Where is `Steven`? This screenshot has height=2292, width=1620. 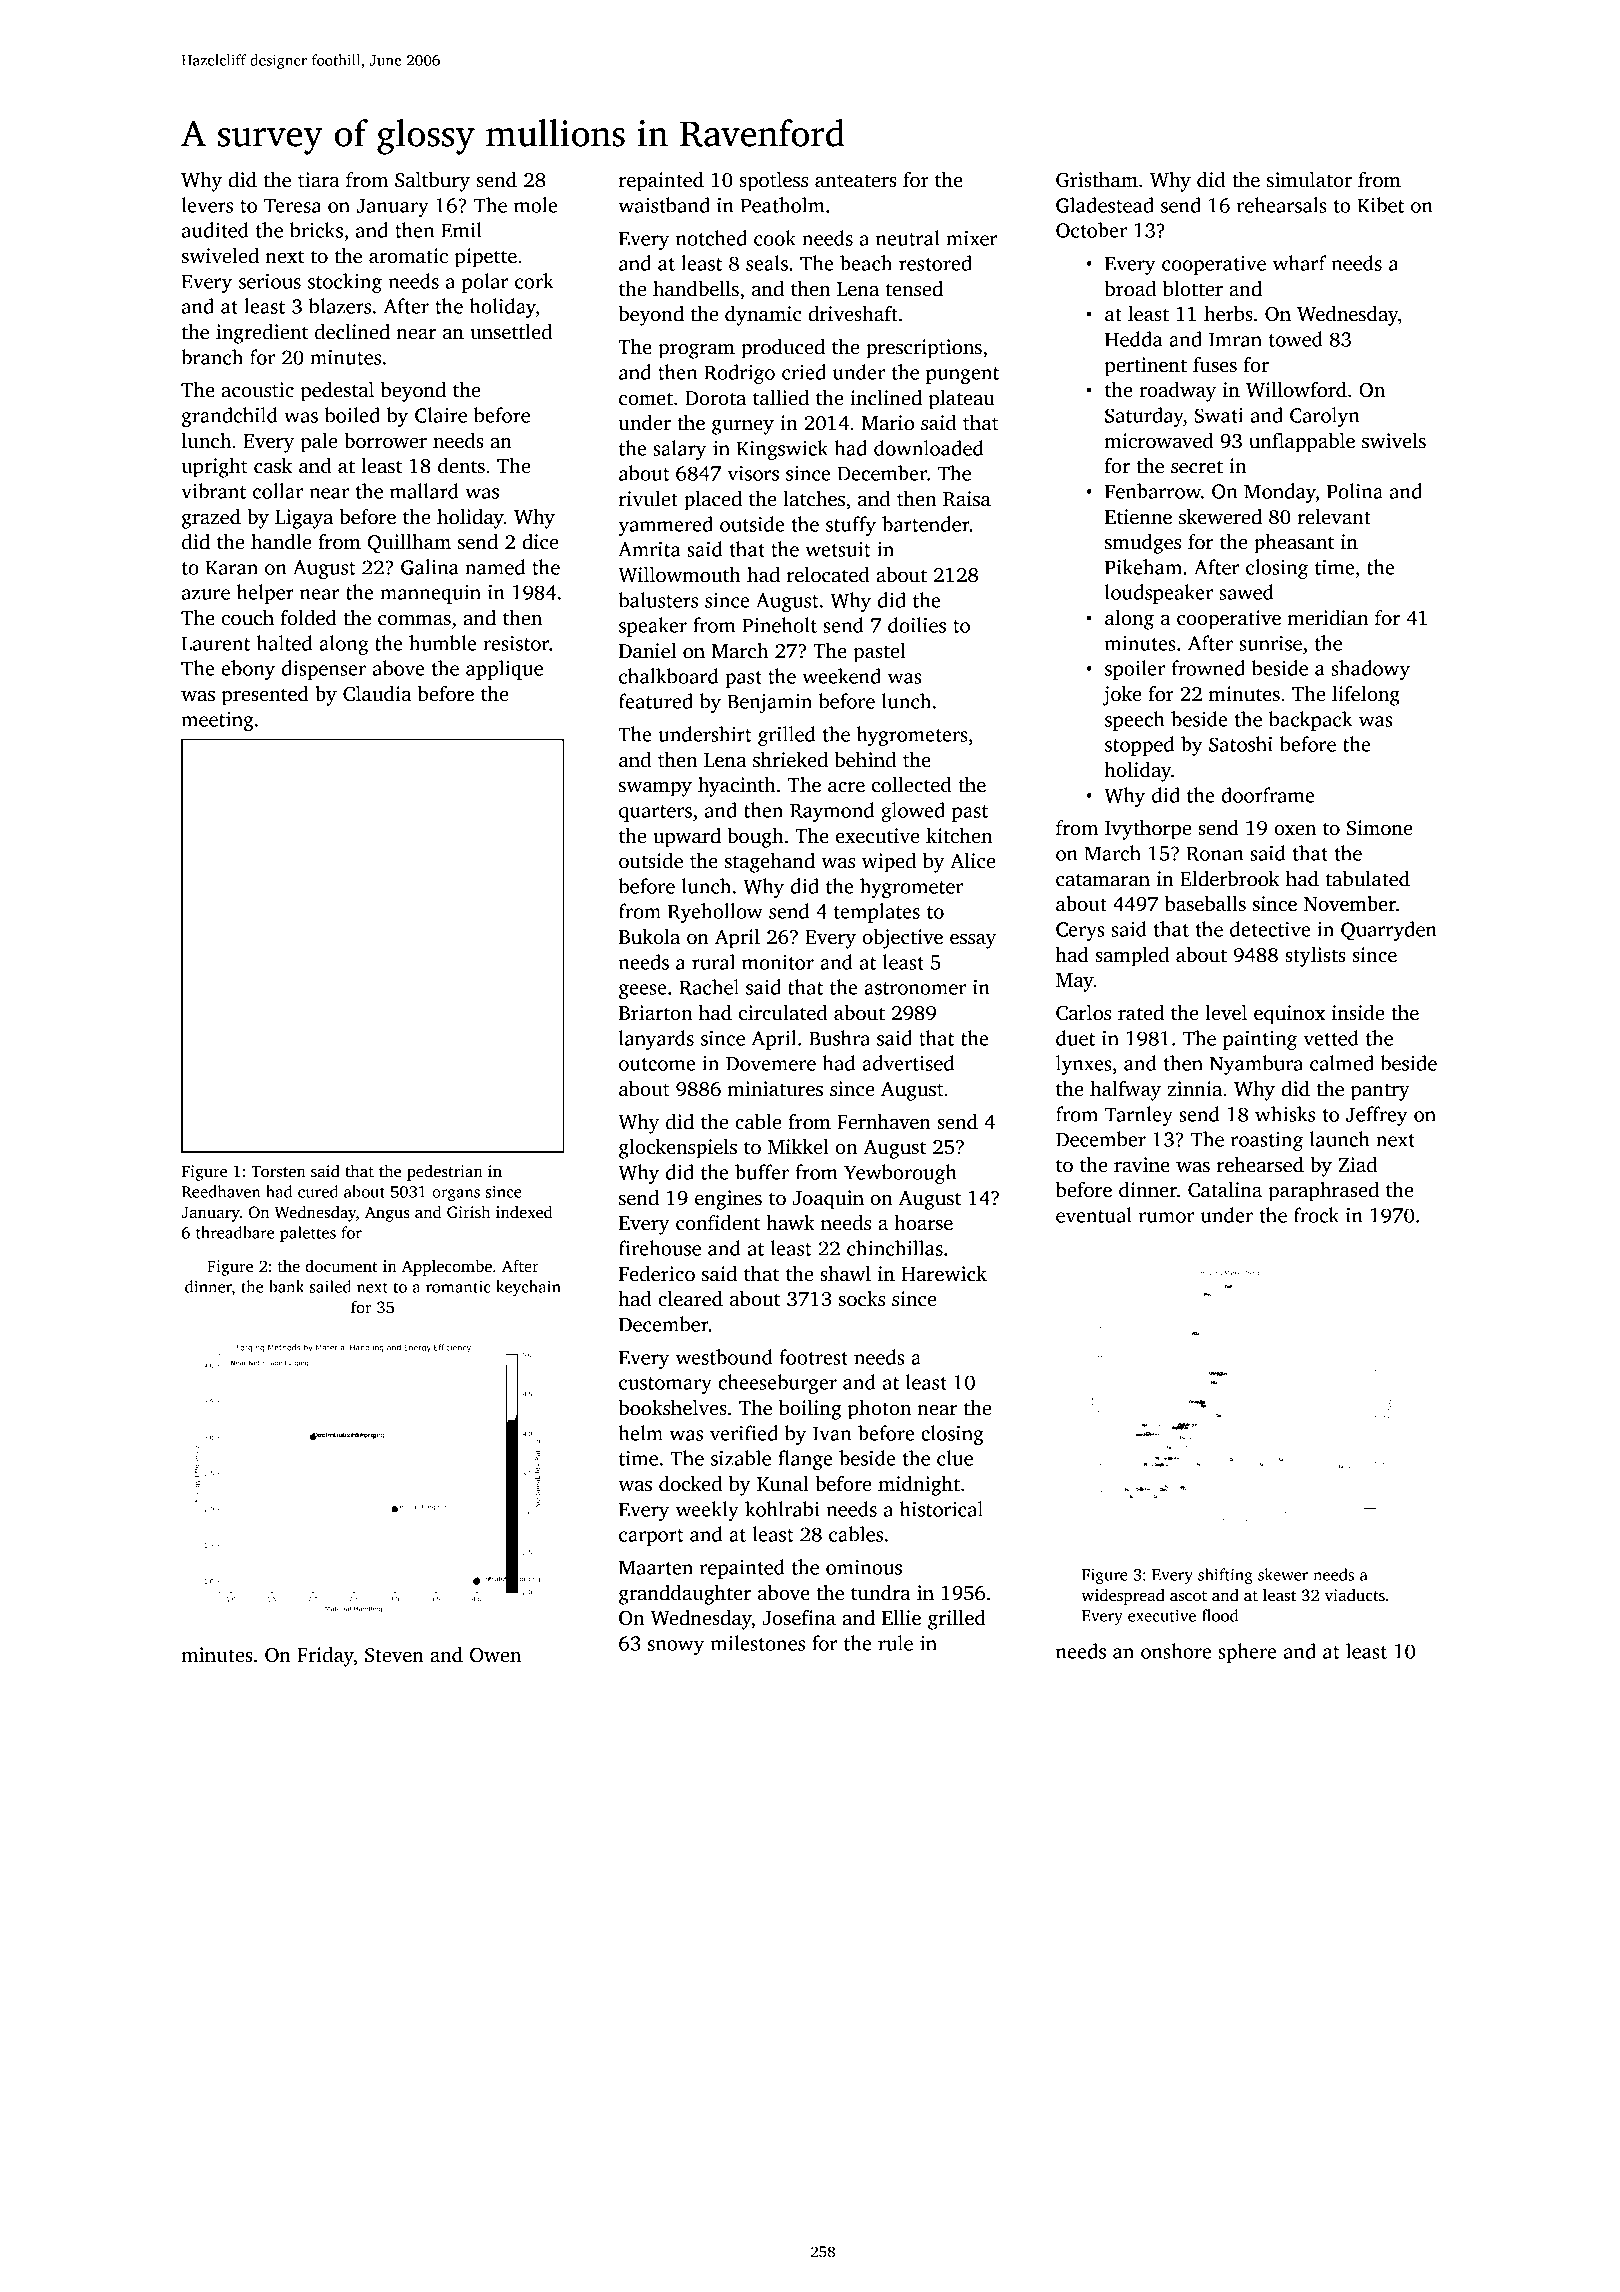
Steven is located at coordinates (394, 1655).
